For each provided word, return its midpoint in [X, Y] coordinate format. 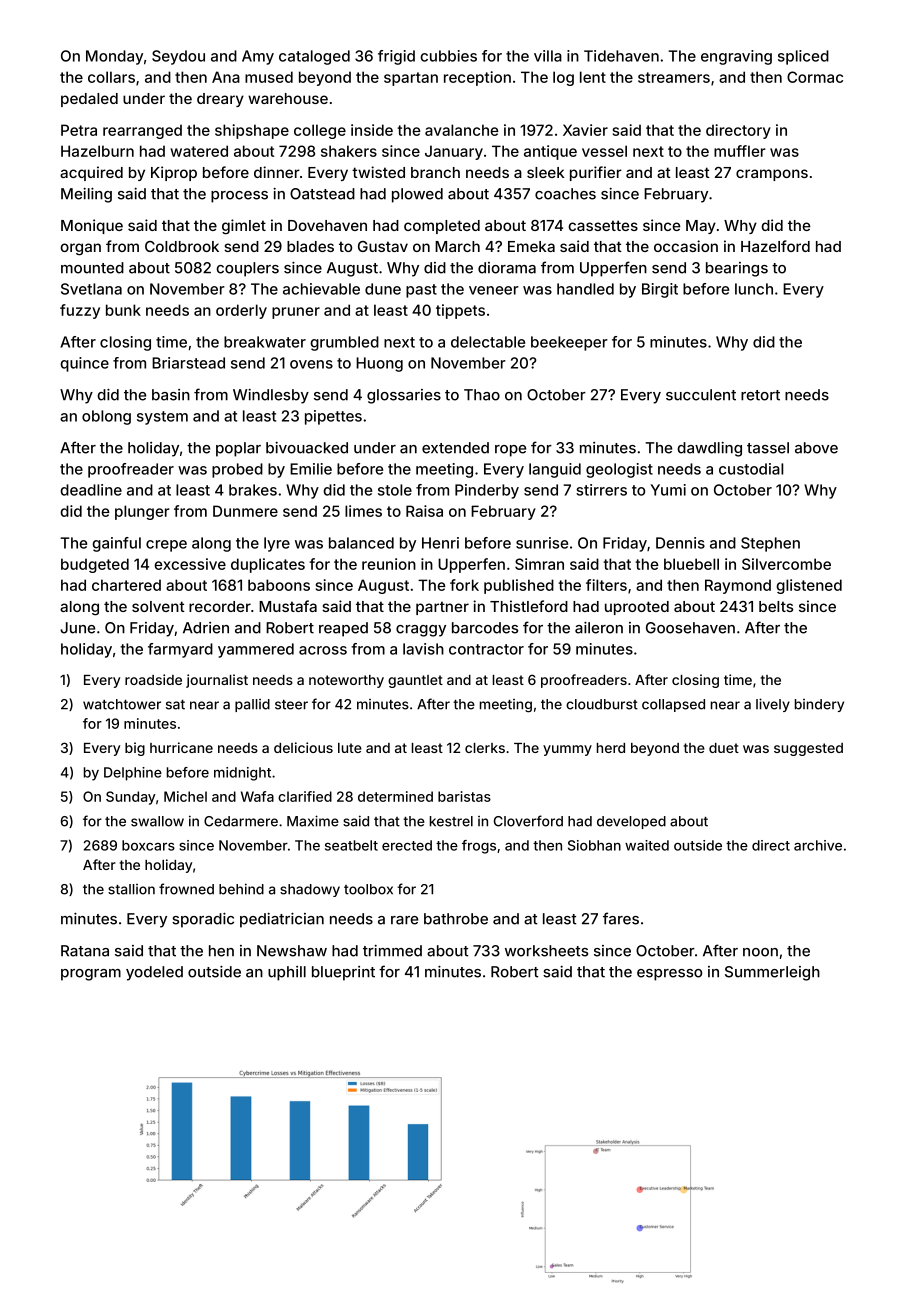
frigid [396, 57]
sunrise [542, 543]
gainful [116, 544]
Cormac [815, 77]
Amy [258, 57]
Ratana [85, 951]
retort [760, 395]
